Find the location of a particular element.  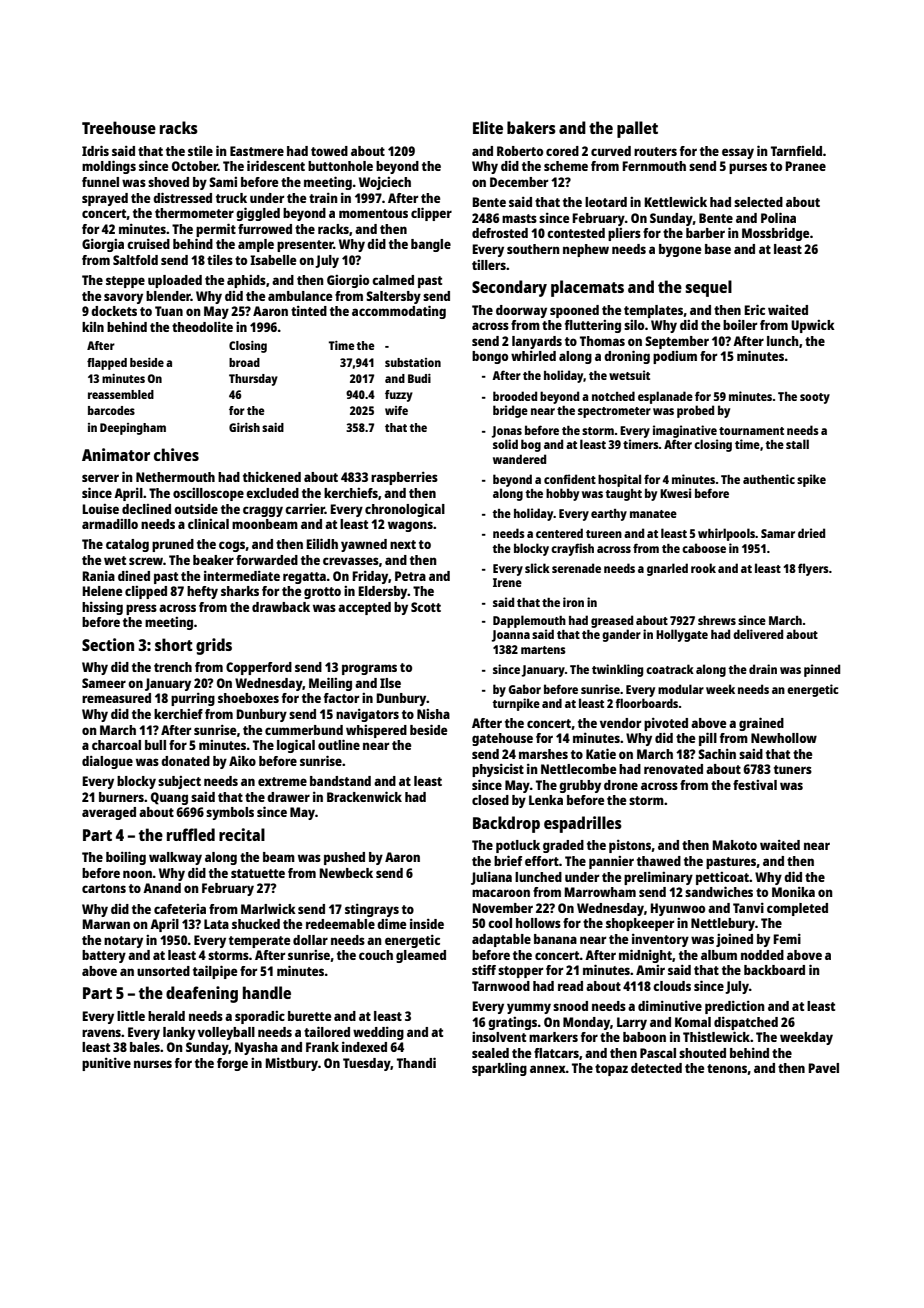

remeasured is located at coordinates (116, 698).
